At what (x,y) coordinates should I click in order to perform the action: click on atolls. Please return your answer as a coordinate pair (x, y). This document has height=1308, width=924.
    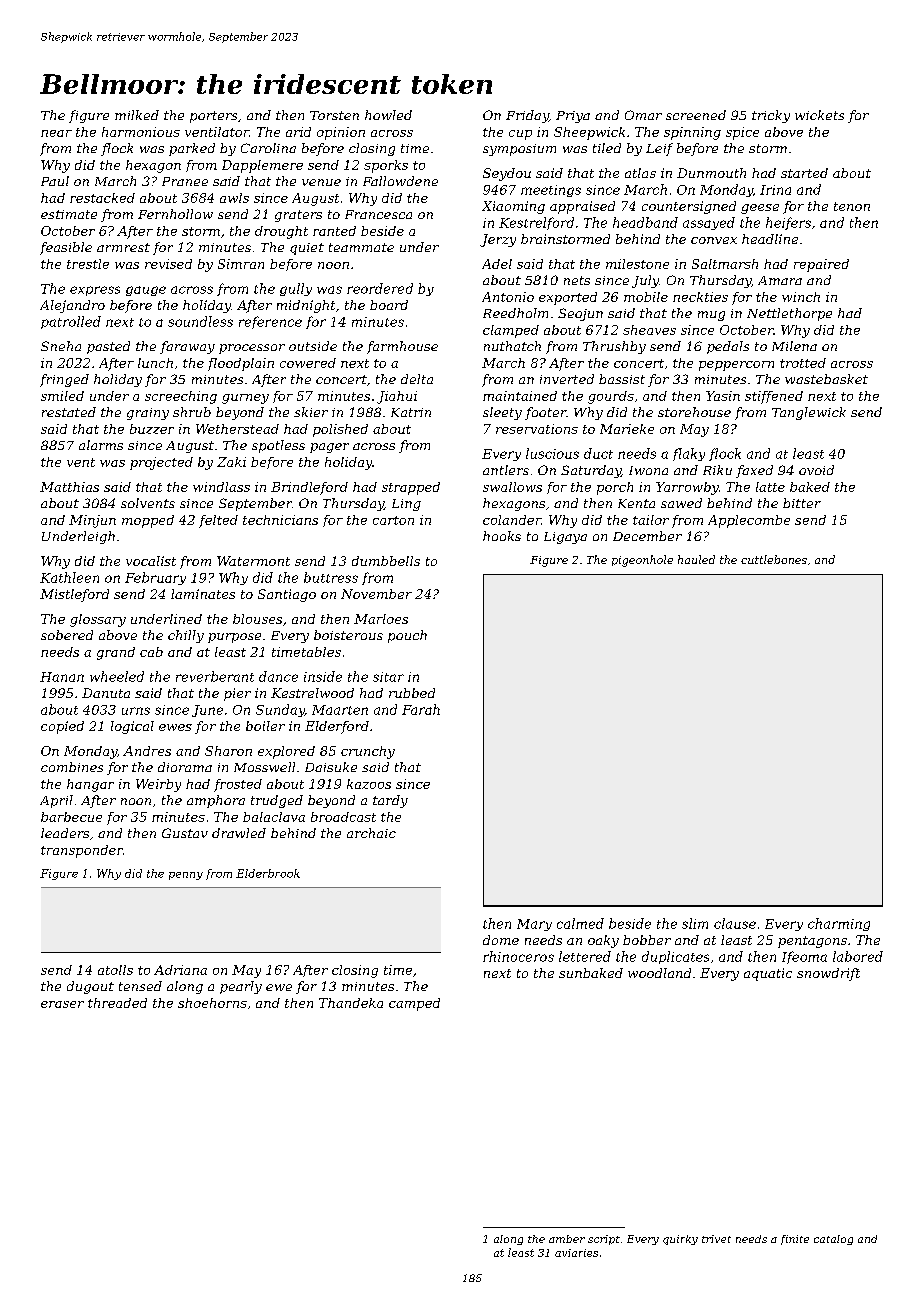
    Looking at the image, I should click on (115, 970).
